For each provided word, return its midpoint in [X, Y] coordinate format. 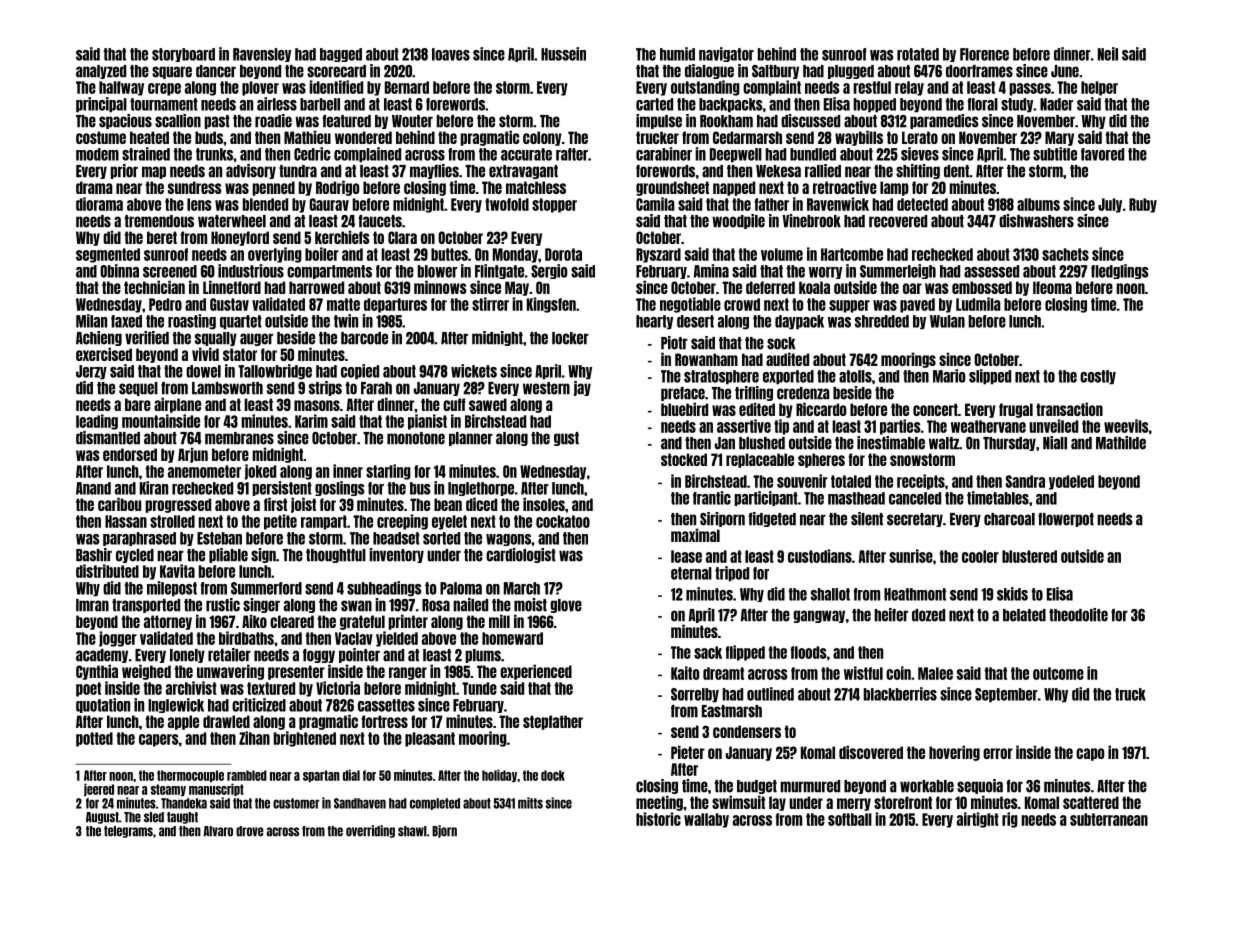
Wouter [412, 121]
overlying [275, 255]
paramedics [944, 121]
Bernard [407, 87]
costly [1098, 377]
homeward [512, 638]
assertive [744, 426]
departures [395, 305]
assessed [991, 271]
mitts [530, 803]
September [1006, 695]
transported [146, 606]
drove [249, 831]
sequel [138, 389]
